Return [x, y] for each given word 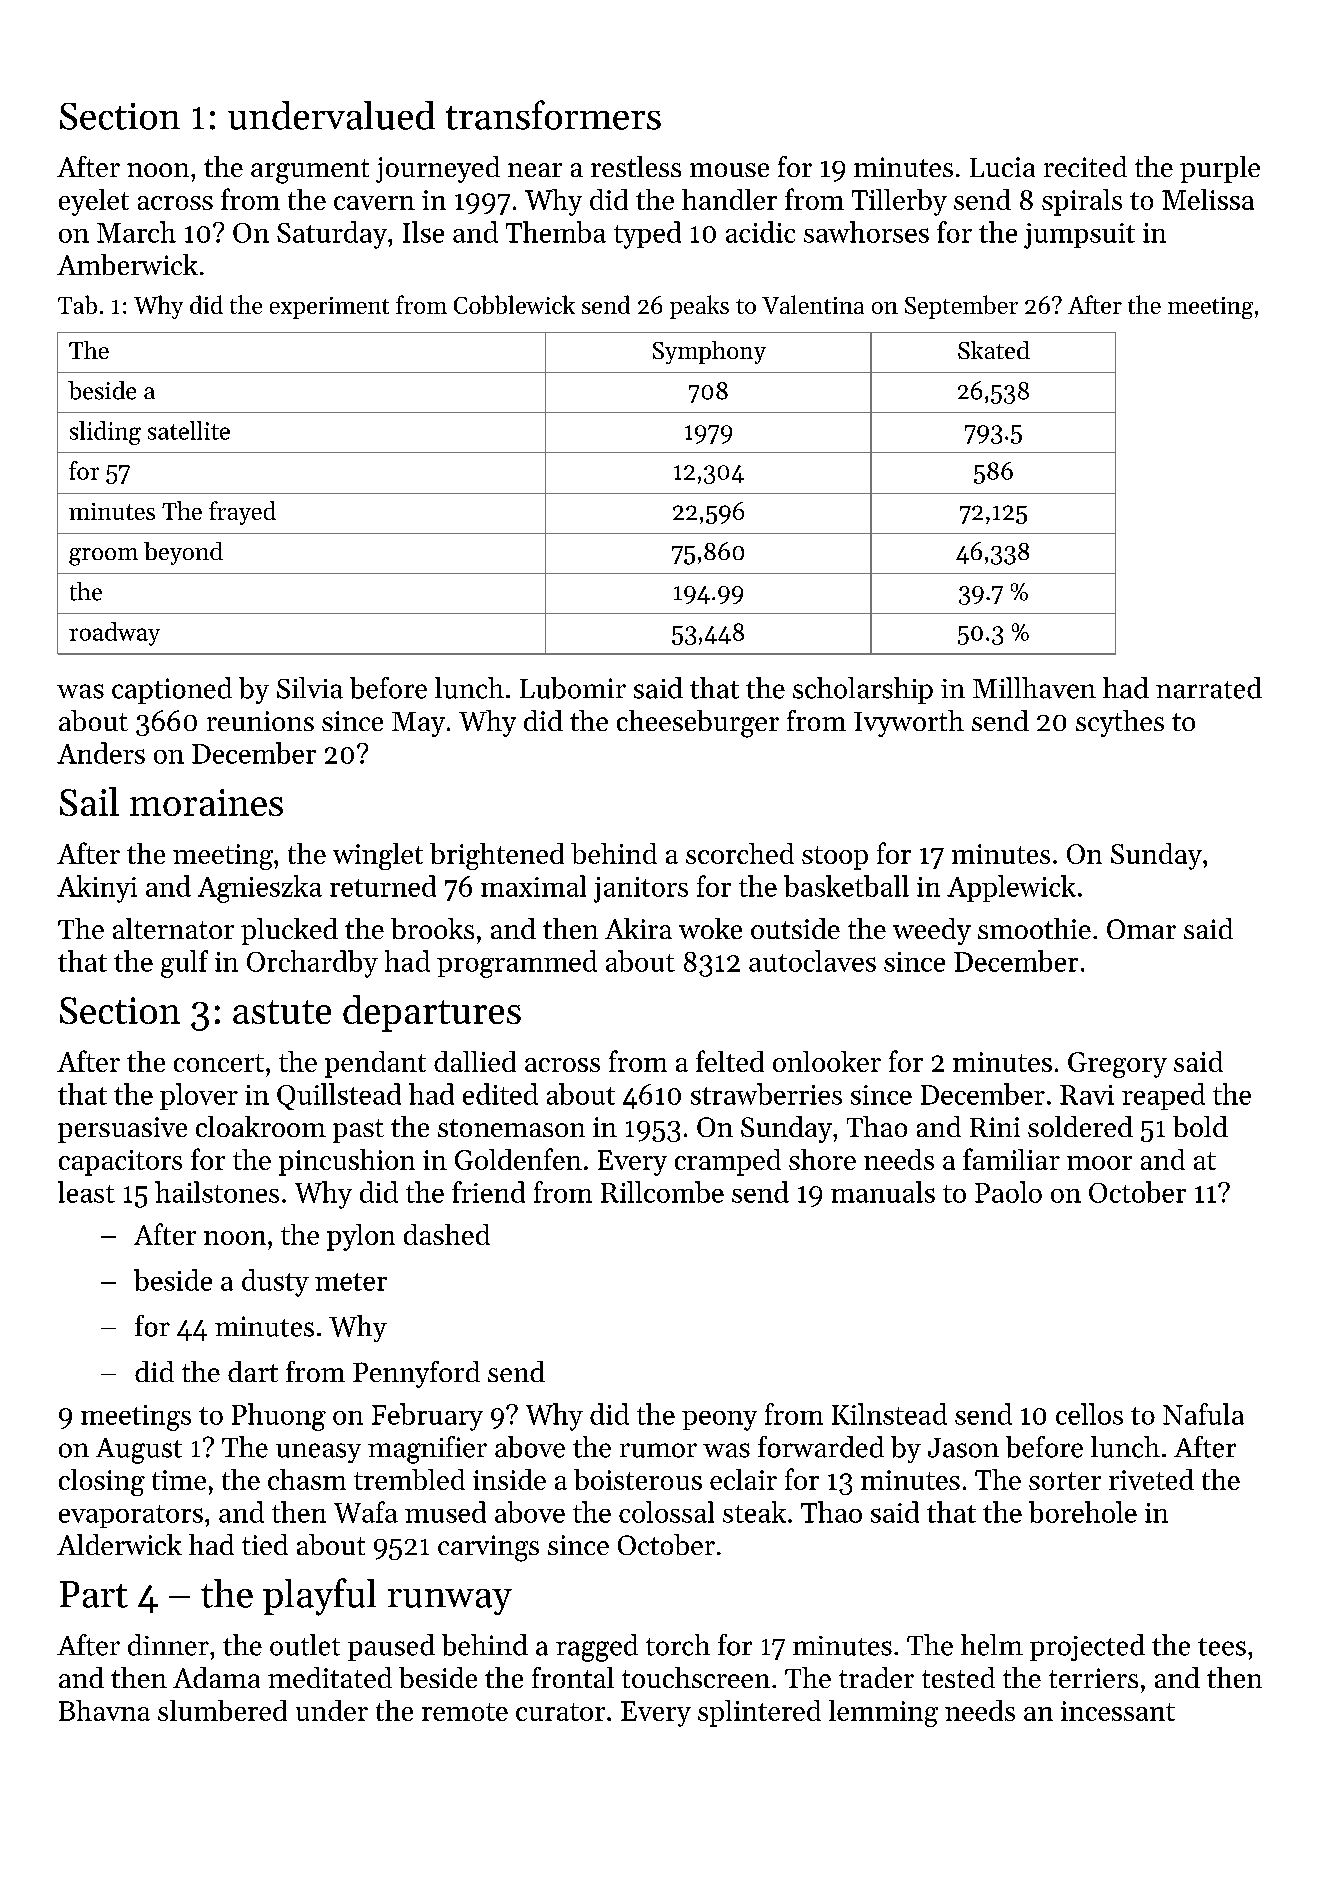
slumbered [222, 1710]
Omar [1141, 929]
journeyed [438, 169]
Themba [556, 232]
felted [730, 1061]
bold [1200, 1126]
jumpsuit [1079, 236]
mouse [729, 170]
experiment [329, 308]
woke [710, 928]
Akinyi [97, 889]
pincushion [347, 1162]
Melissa [1208, 199]
